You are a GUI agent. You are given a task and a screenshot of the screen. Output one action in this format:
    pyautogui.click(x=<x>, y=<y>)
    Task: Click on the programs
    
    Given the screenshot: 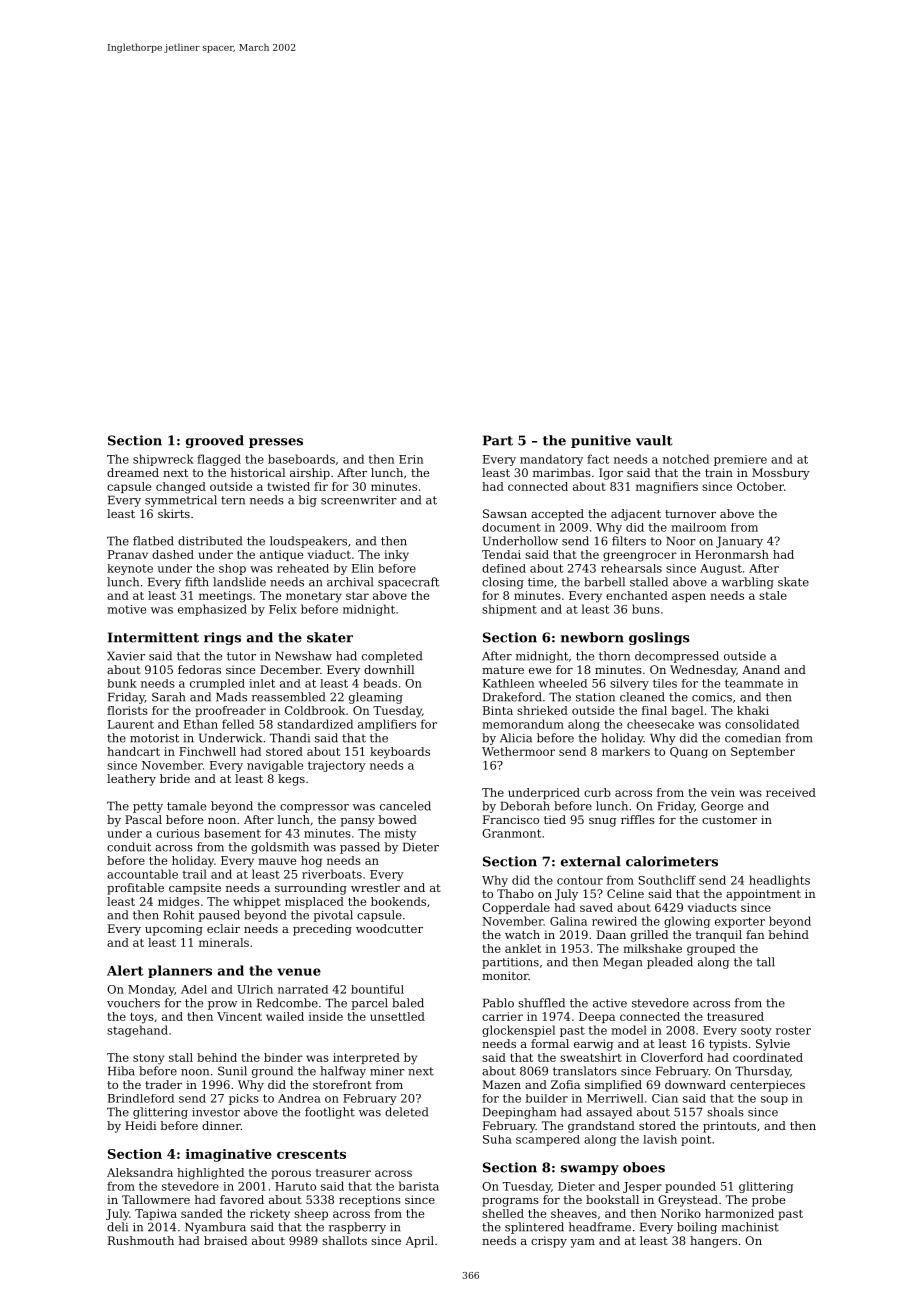 What is the action you would take?
    pyautogui.click(x=510, y=1202)
